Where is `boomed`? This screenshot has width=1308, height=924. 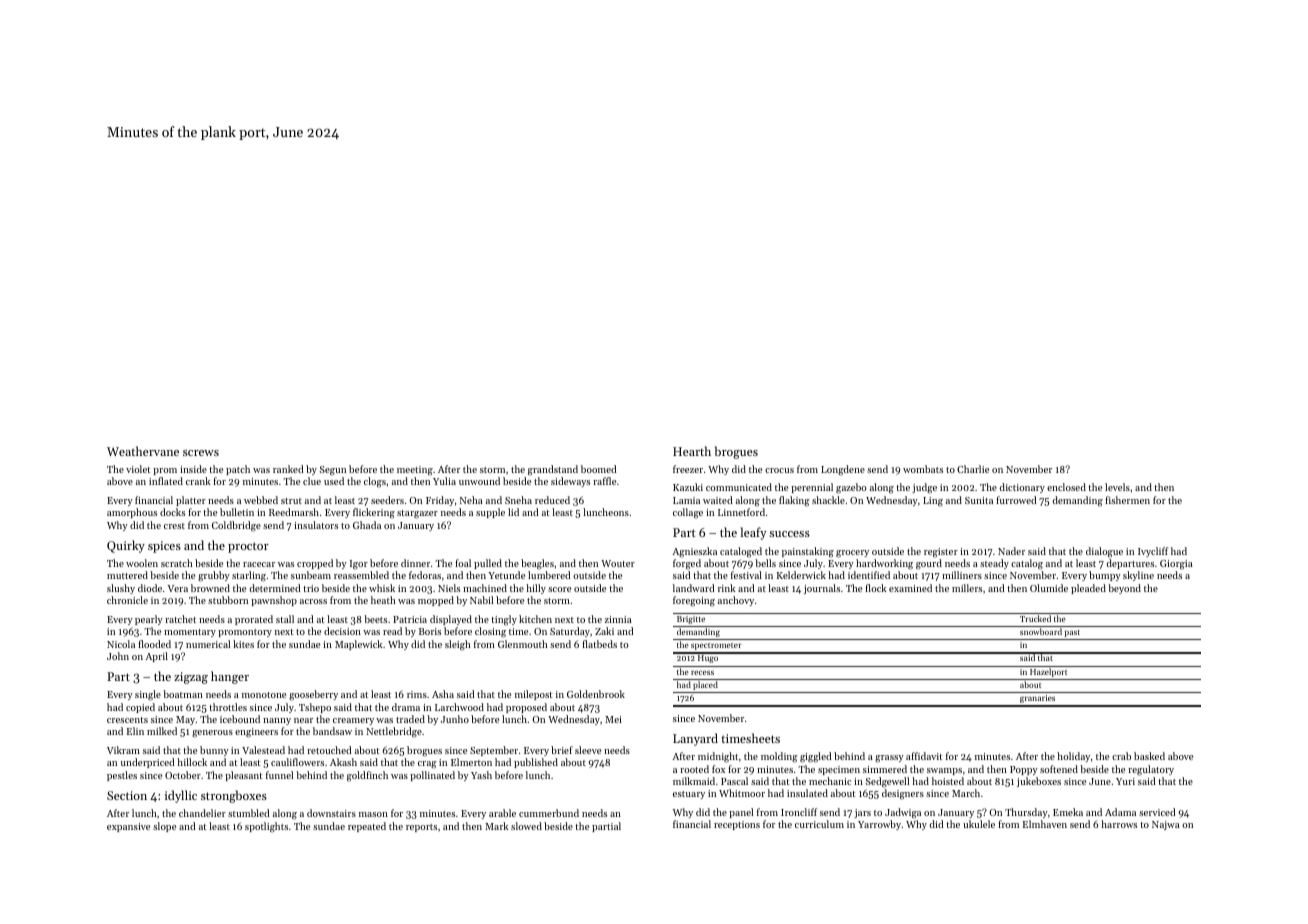 boomed is located at coordinates (598, 469).
